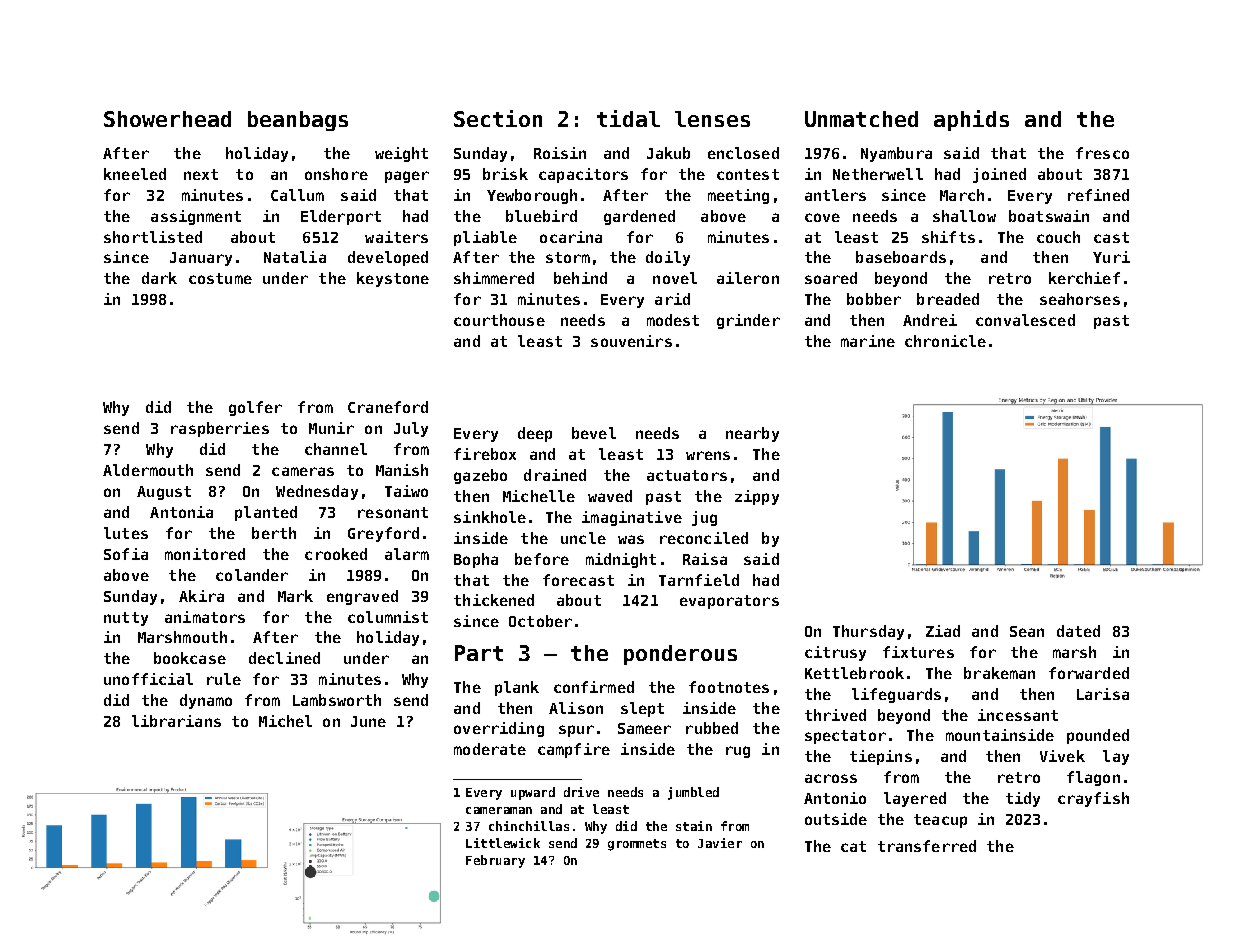 The image size is (1233, 952). What do you see at coordinates (673, 320) in the screenshot?
I see `modest` at bounding box center [673, 320].
